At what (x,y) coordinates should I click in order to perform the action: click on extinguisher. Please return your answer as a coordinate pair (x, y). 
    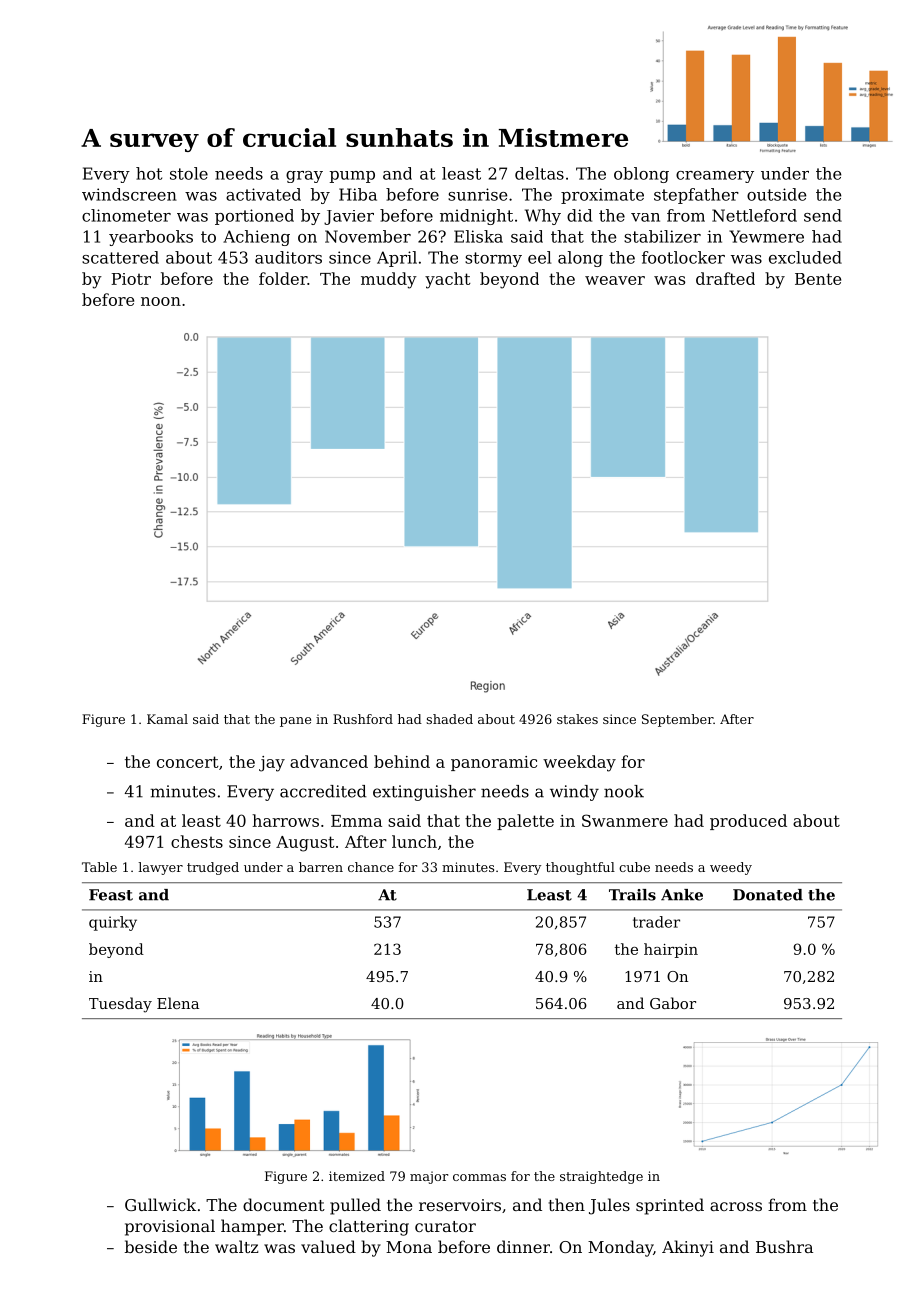
    Looking at the image, I should click on (424, 793).
